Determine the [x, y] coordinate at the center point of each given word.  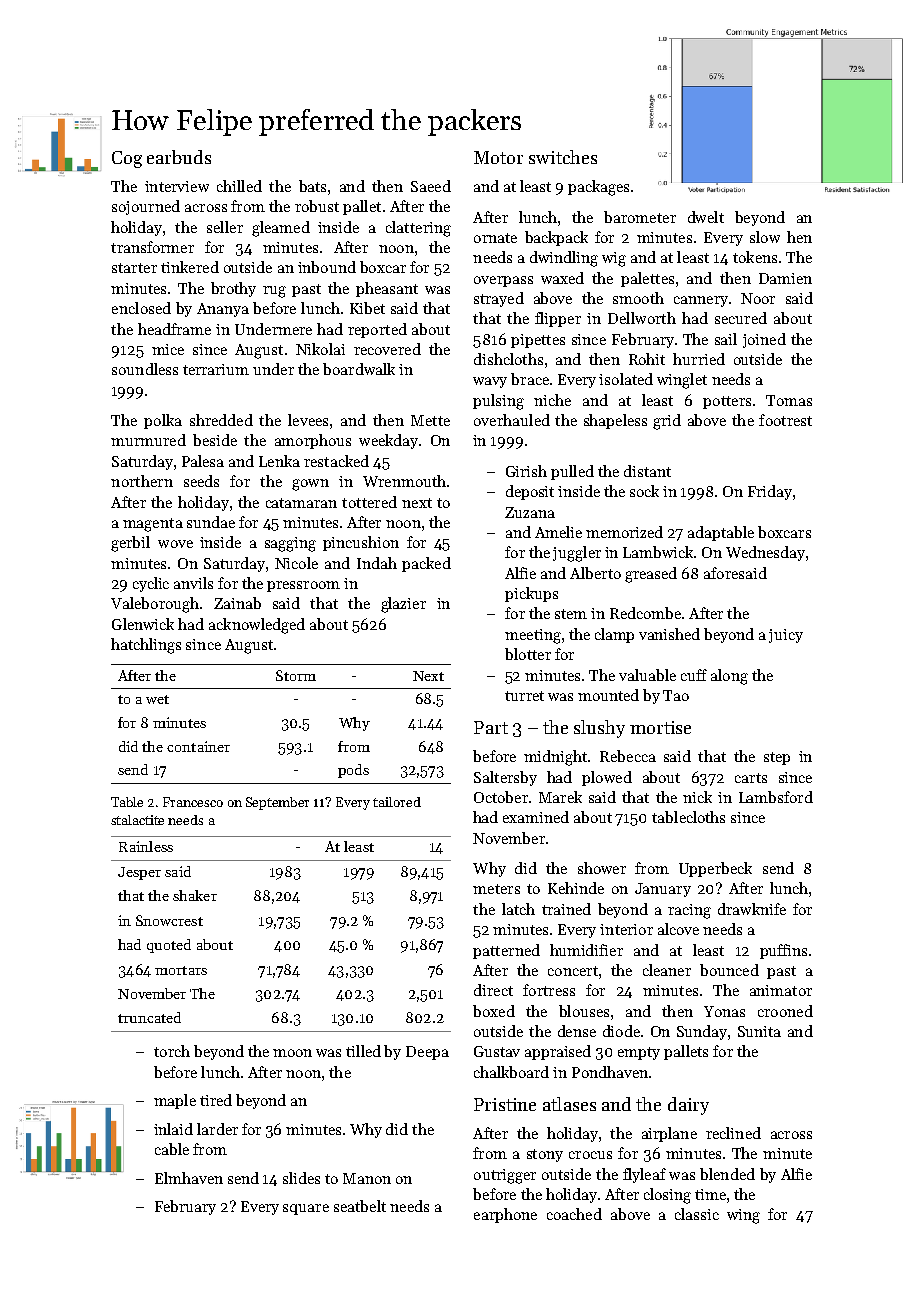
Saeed [431, 186]
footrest [785, 420]
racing [689, 911]
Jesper [139, 873]
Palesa [203, 461]
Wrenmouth [404, 481]
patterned [506, 951]
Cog [127, 159]
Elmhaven [189, 1178]
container [198, 746]
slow [765, 237]
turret [524, 696]
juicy [786, 636]
